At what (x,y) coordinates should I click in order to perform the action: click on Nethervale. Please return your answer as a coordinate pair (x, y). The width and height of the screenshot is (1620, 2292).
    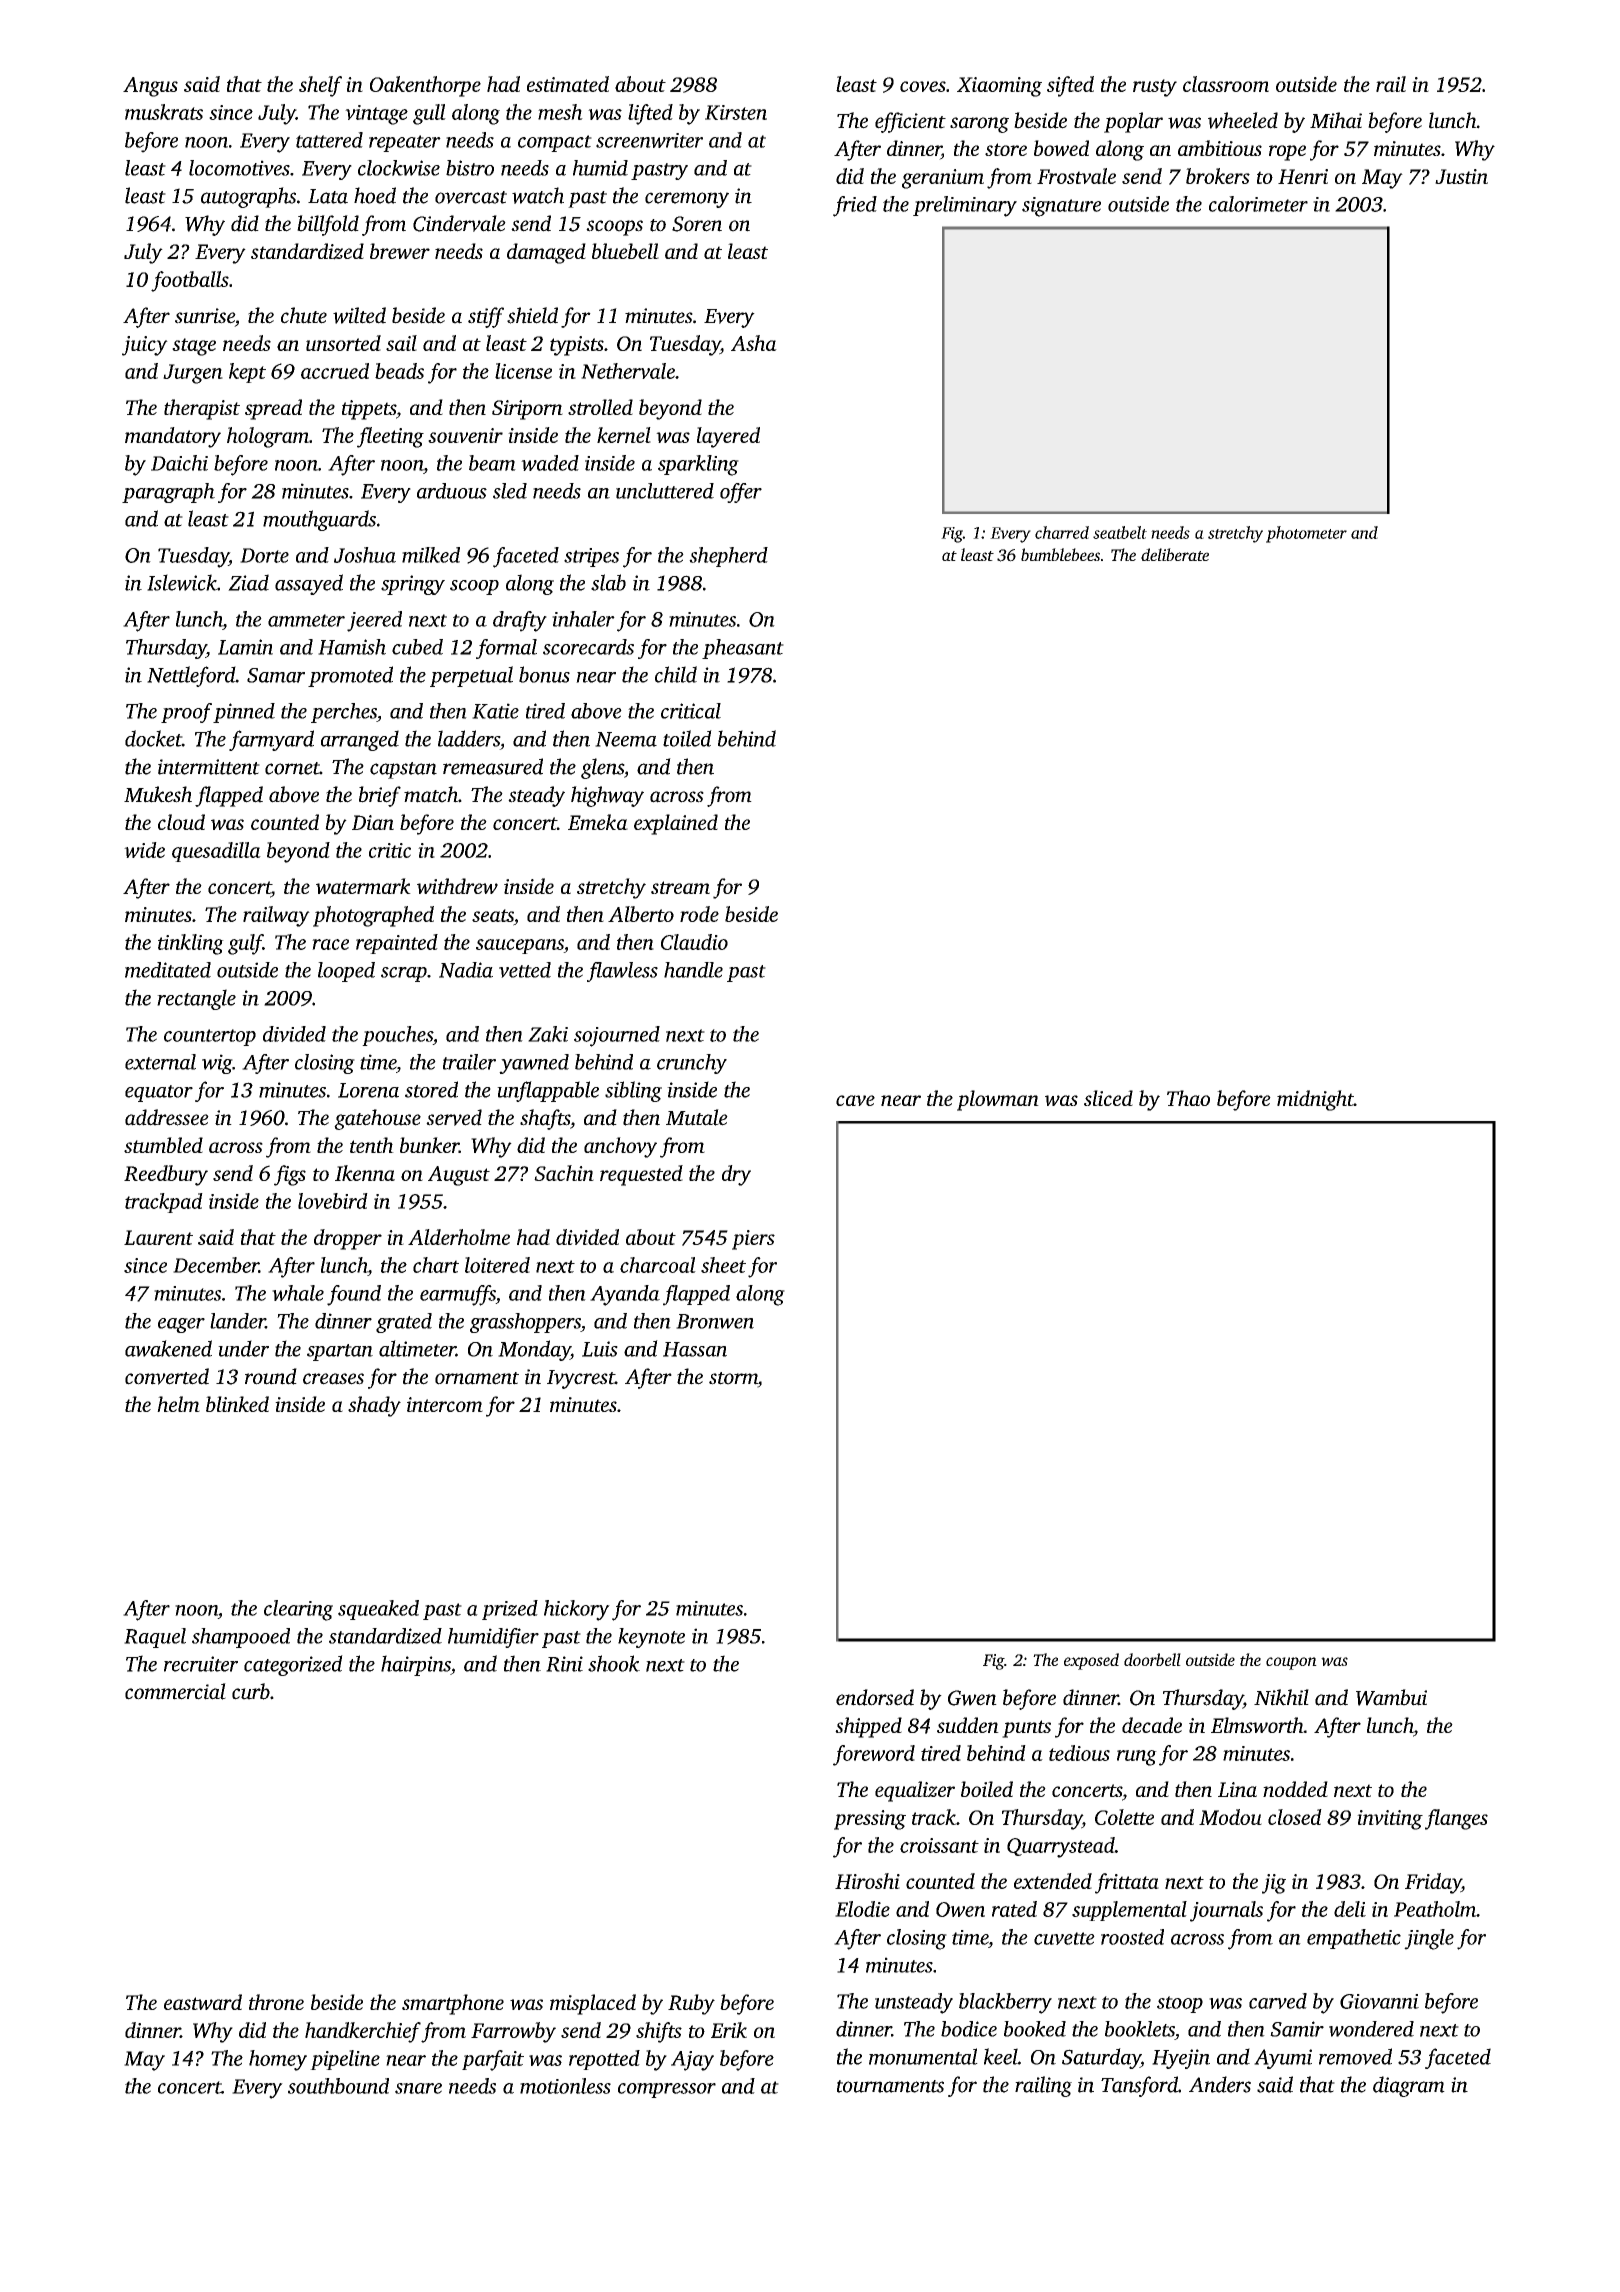
    Looking at the image, I should click on (628, 371).
